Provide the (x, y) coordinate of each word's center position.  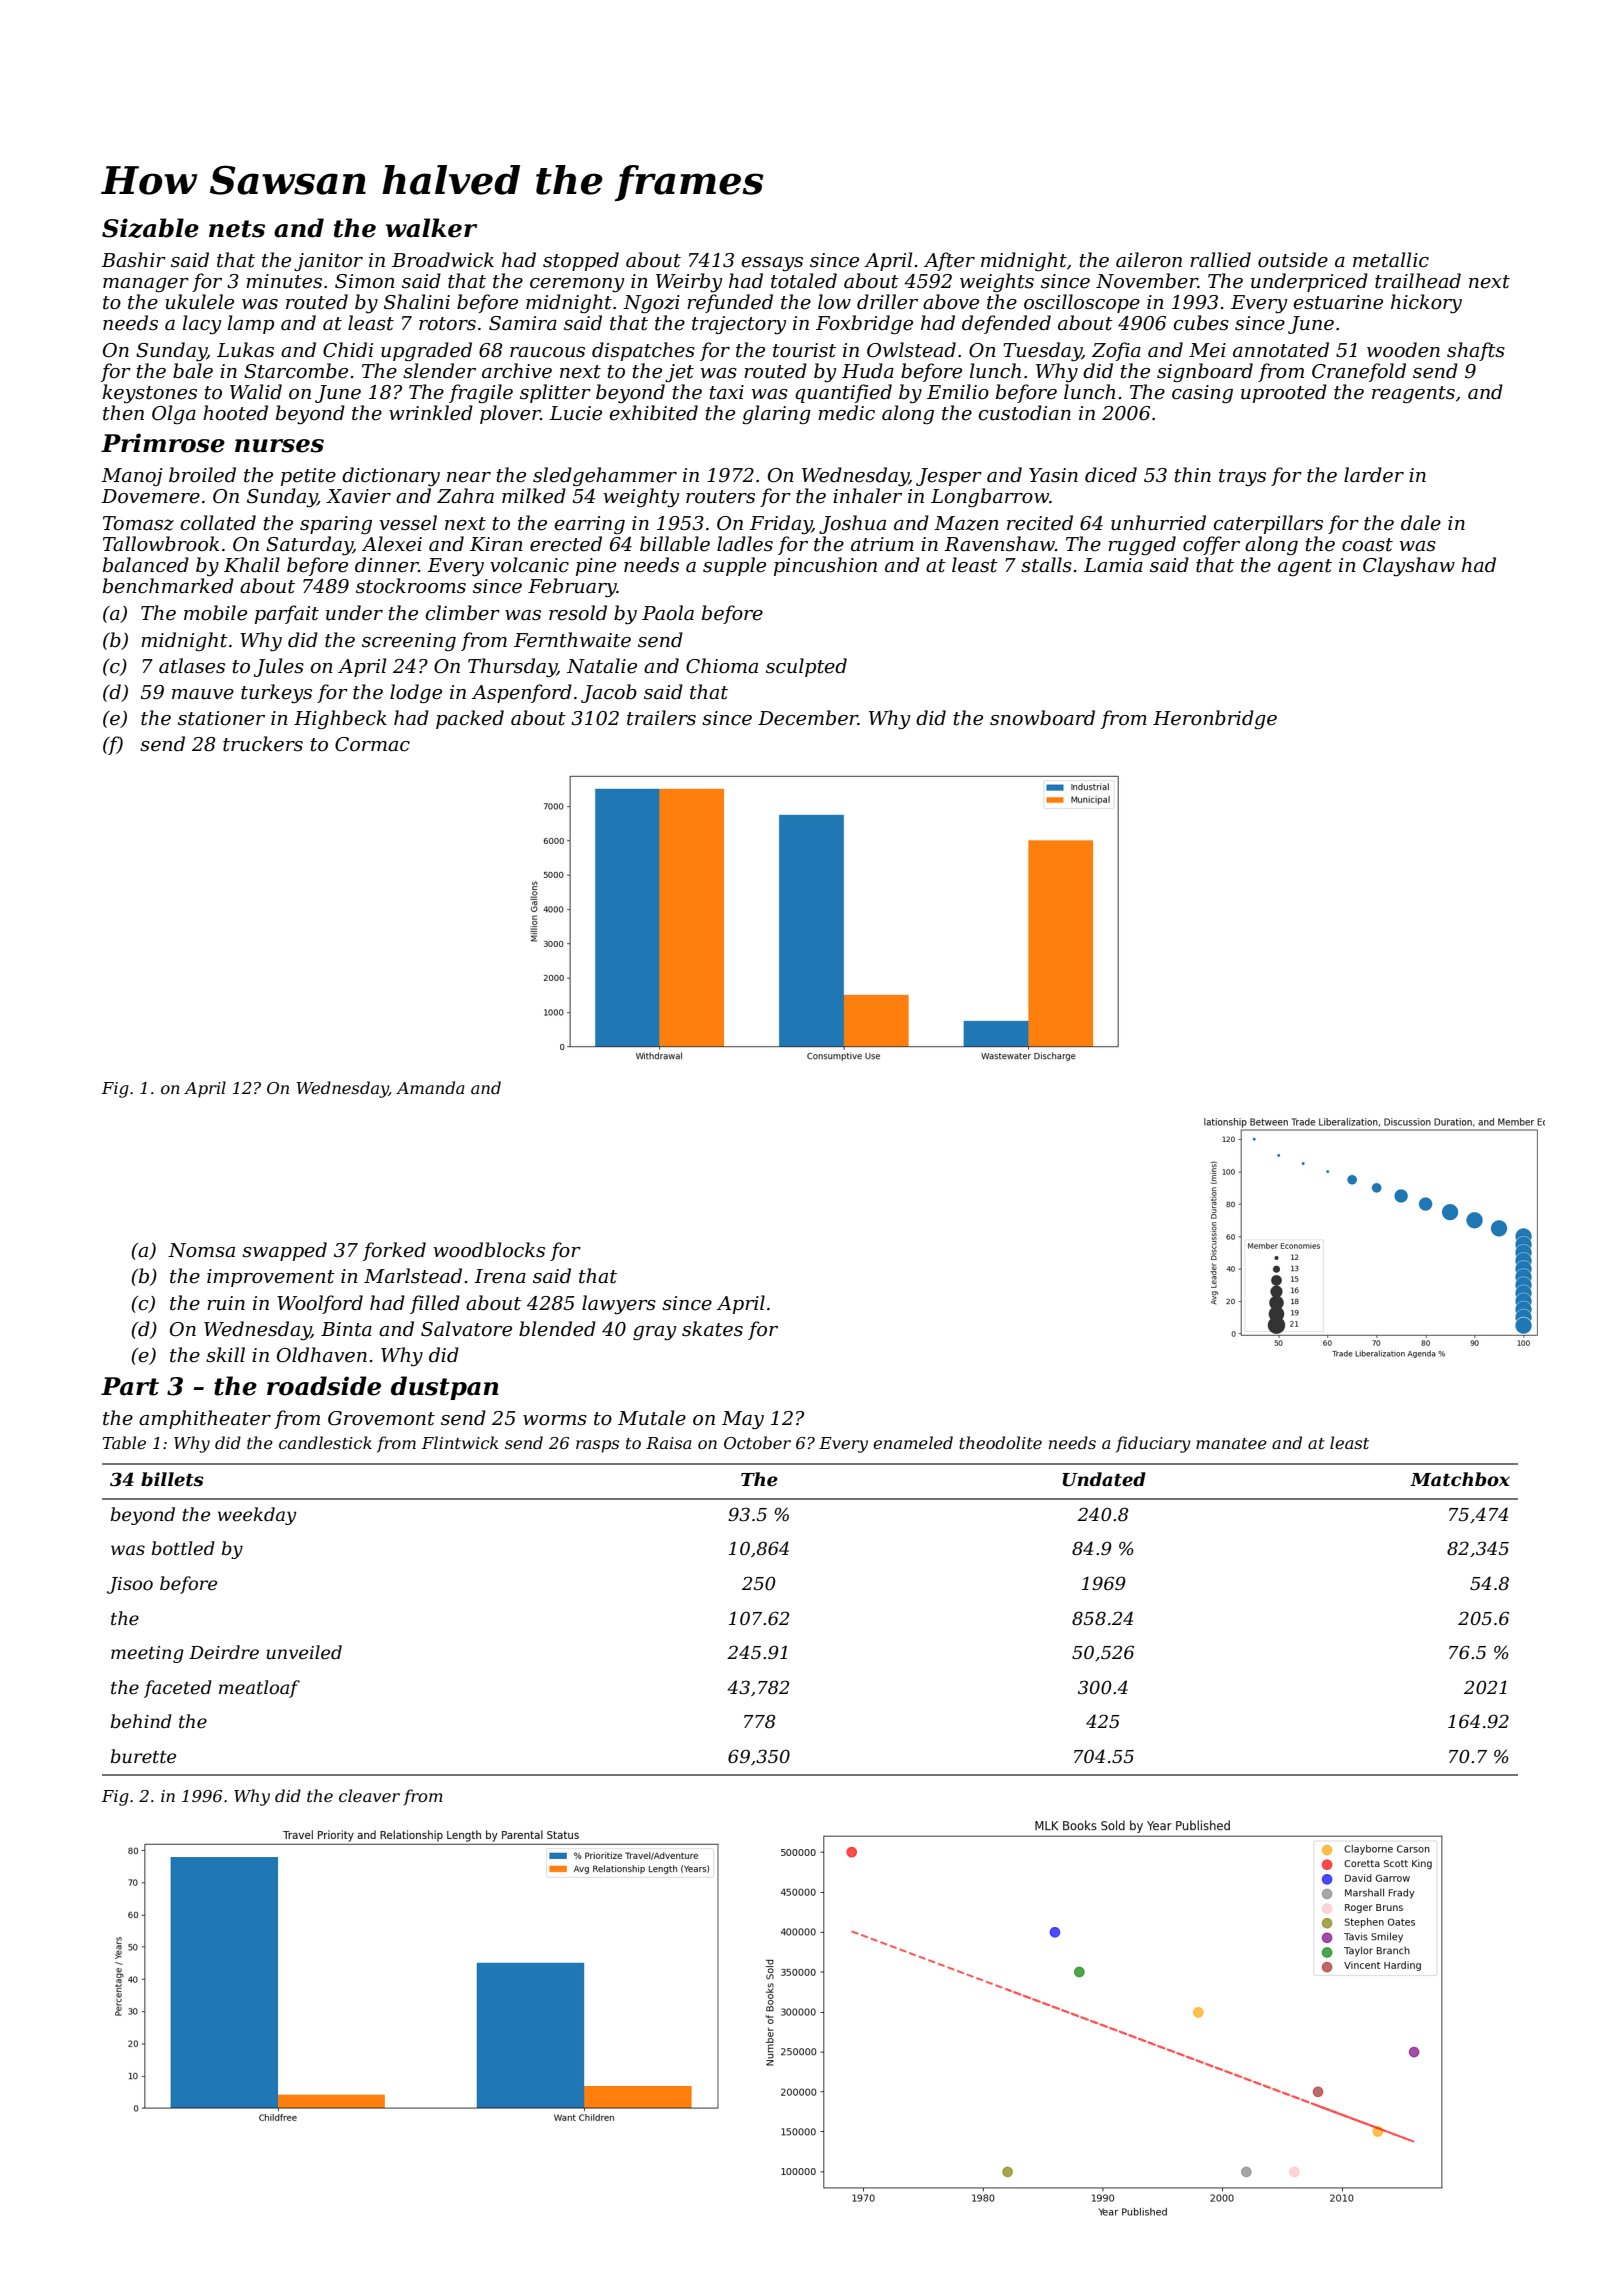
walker (431, 228)
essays (772, 264)
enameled (913, 1442)
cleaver (369, 1795)
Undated (1104, 1479)
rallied (1220, 260)
